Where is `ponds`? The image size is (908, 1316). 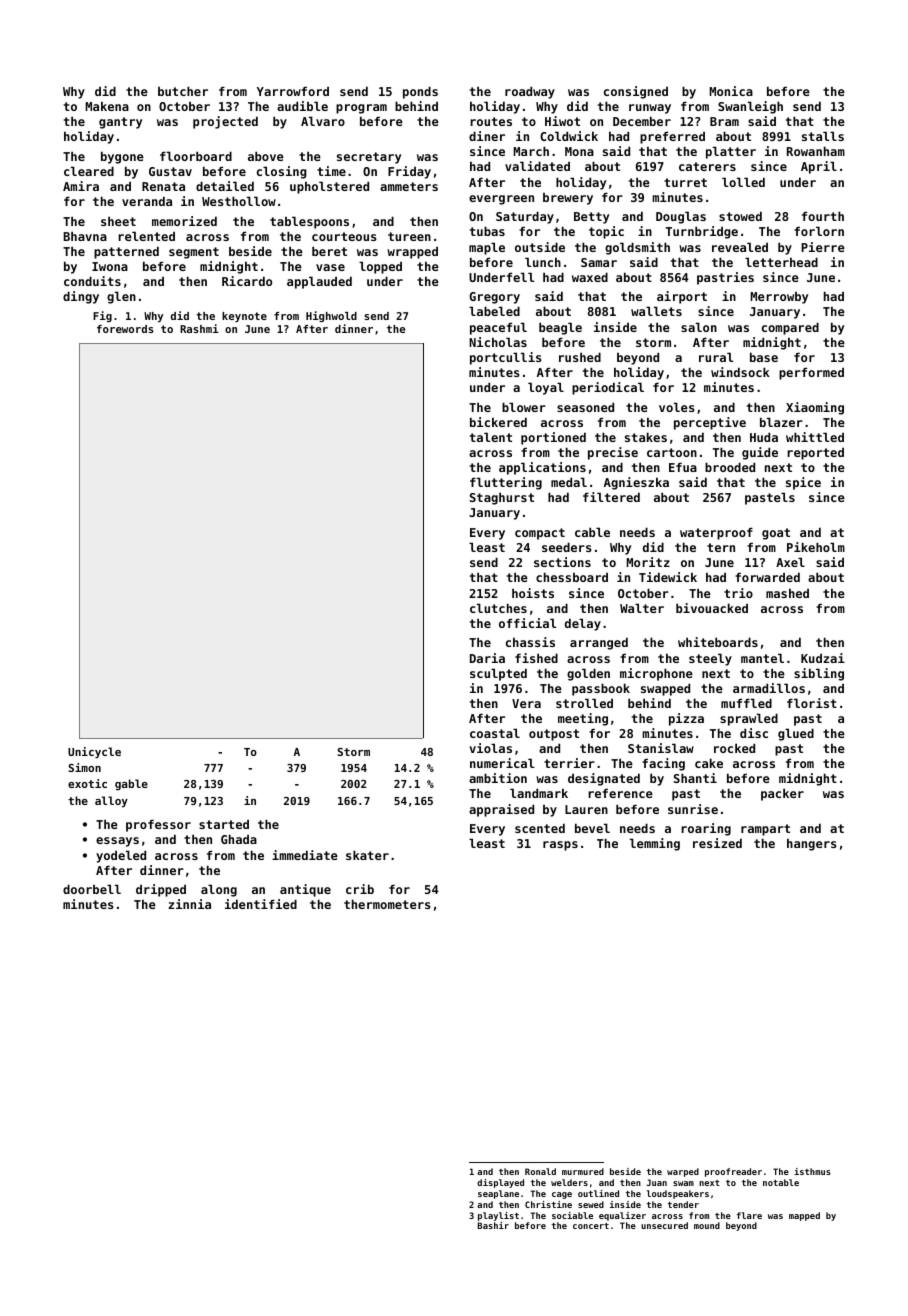 ponds is located at coordinates (420, 92).
